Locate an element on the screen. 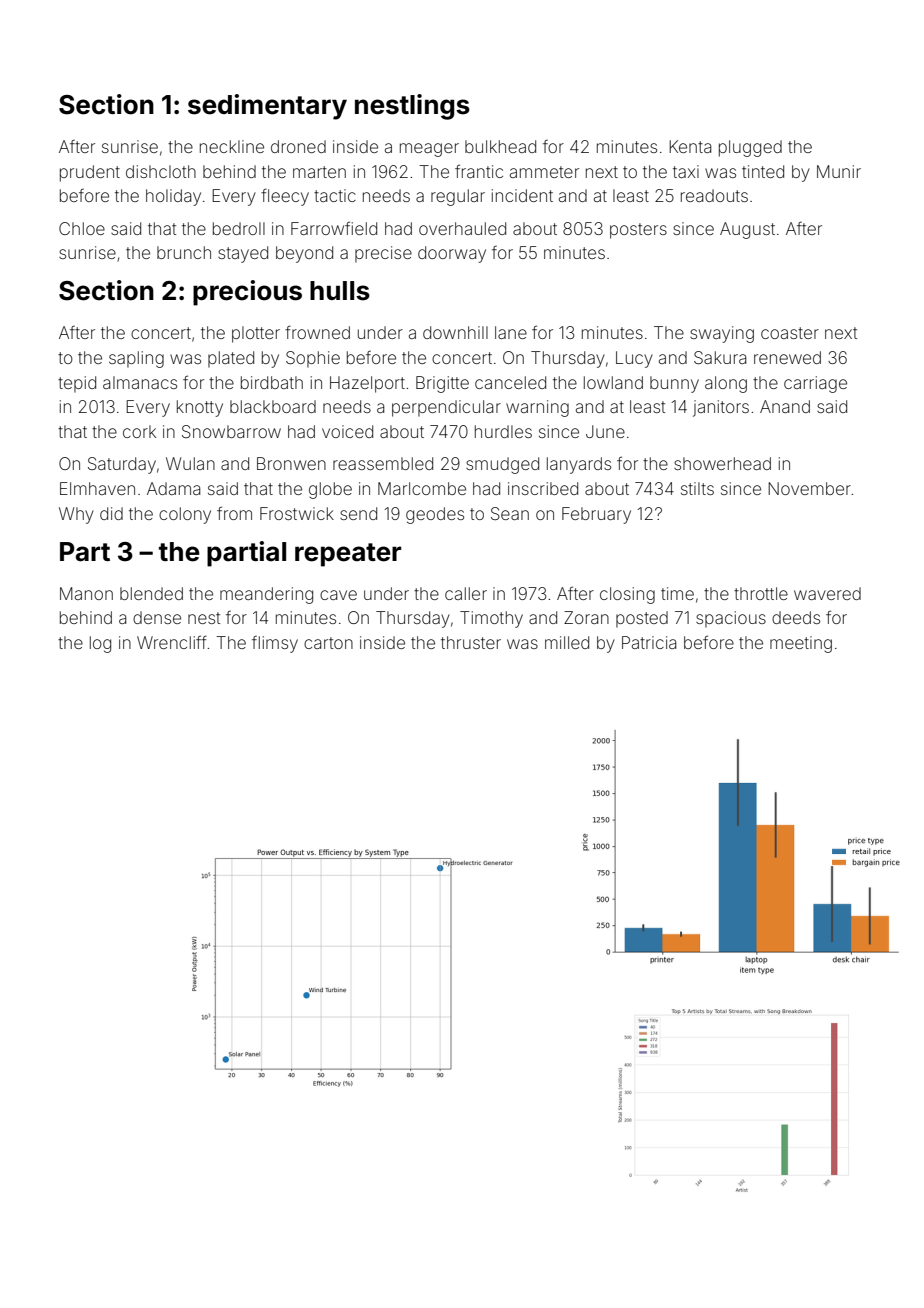  plugged is located at coordinates (750, 148).
